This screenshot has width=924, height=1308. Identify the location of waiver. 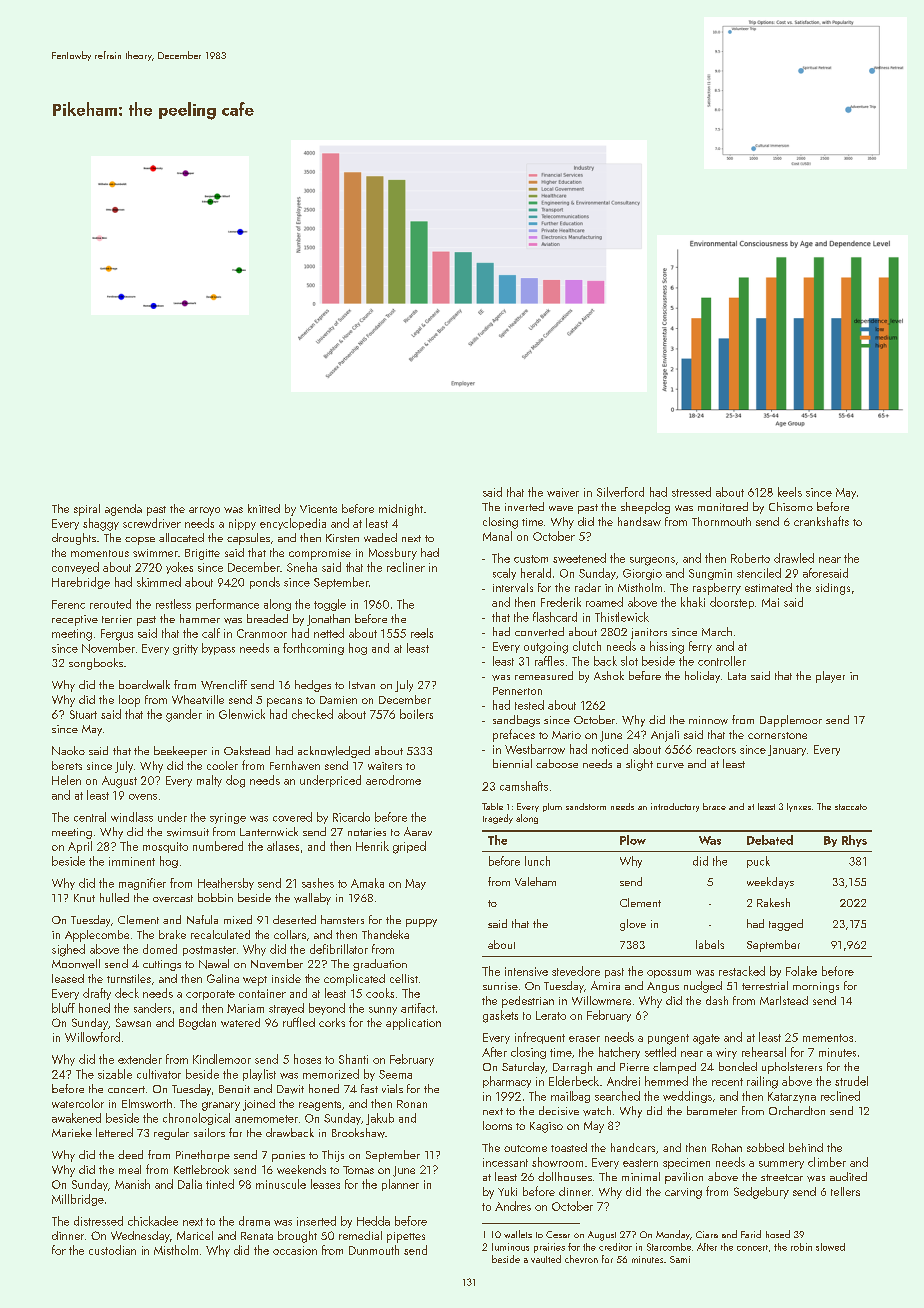
(563, 492).
